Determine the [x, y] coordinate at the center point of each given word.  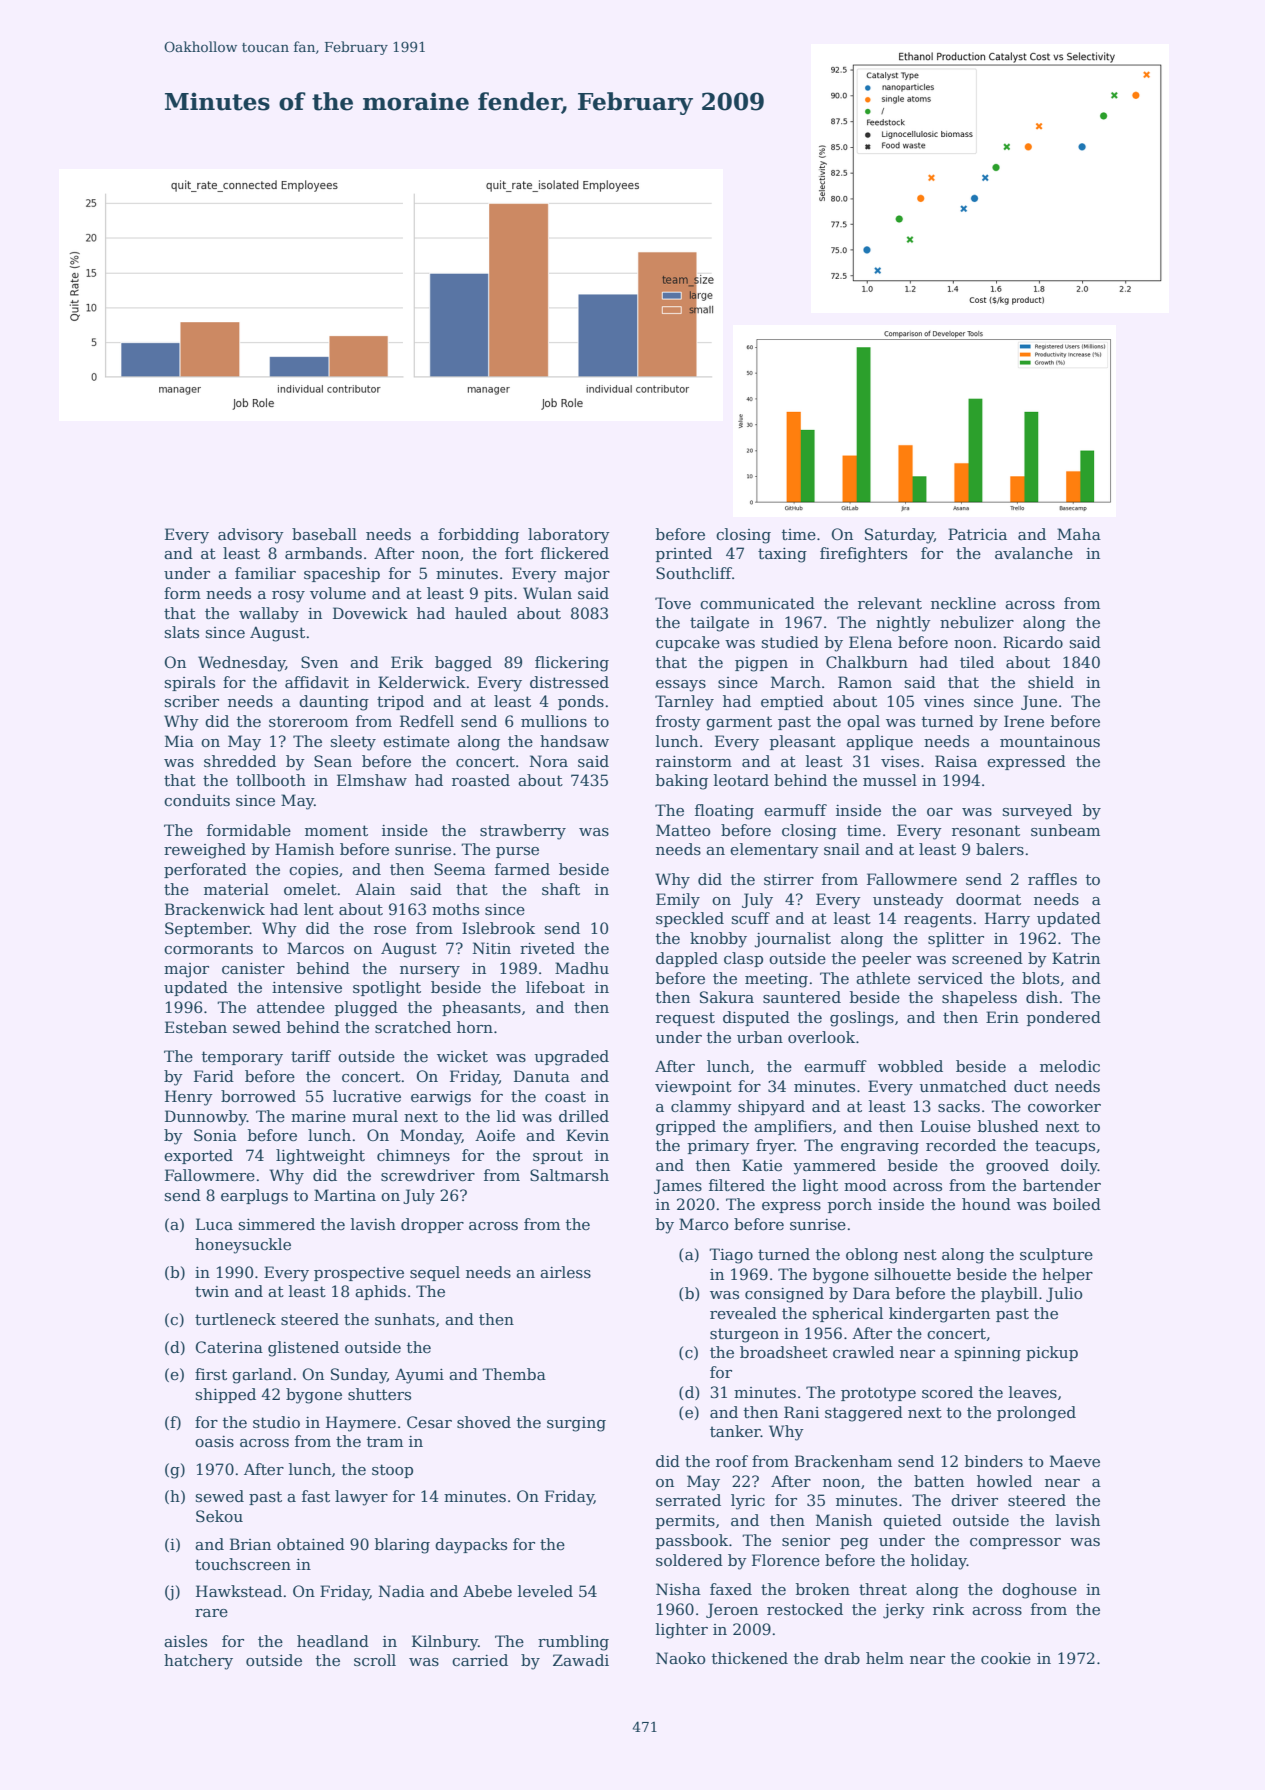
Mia [179, 741]
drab [842, 1658]
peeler [886, 959]
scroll [375, 1660]
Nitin [492, 948]
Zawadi [581, 1660]
